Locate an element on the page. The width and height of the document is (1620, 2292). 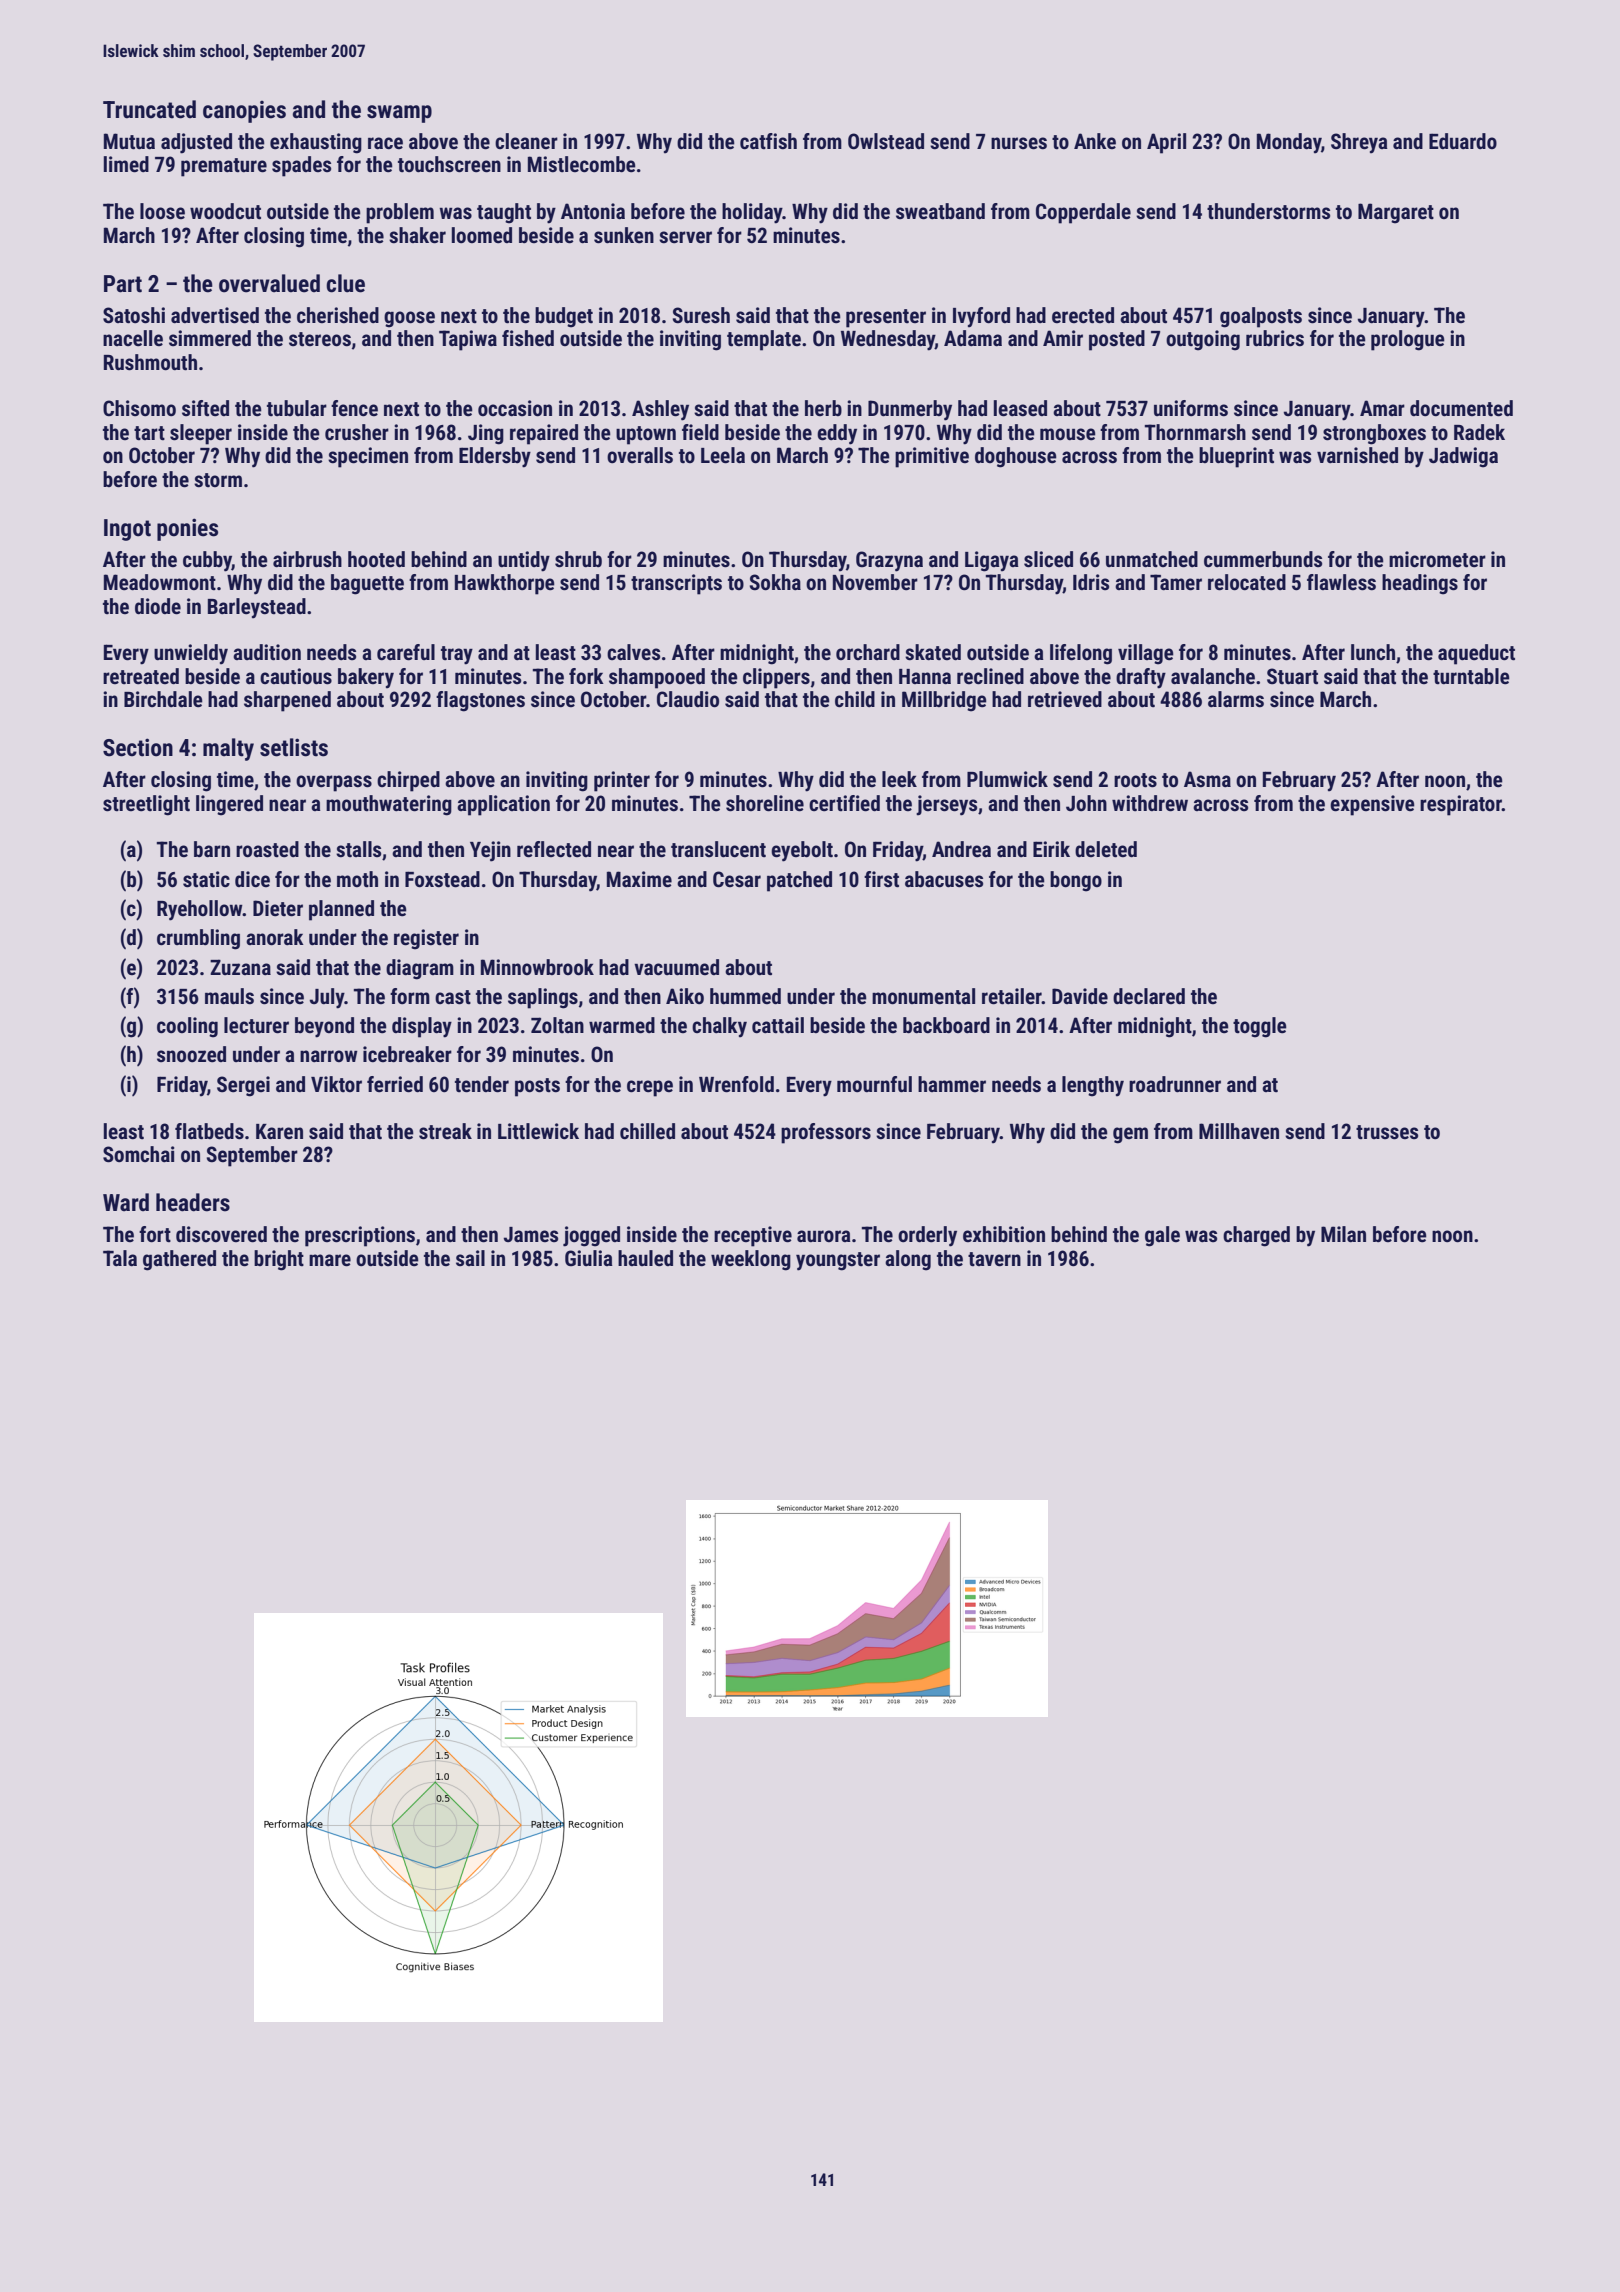
respirator is located at coordinates (1461, 805).
